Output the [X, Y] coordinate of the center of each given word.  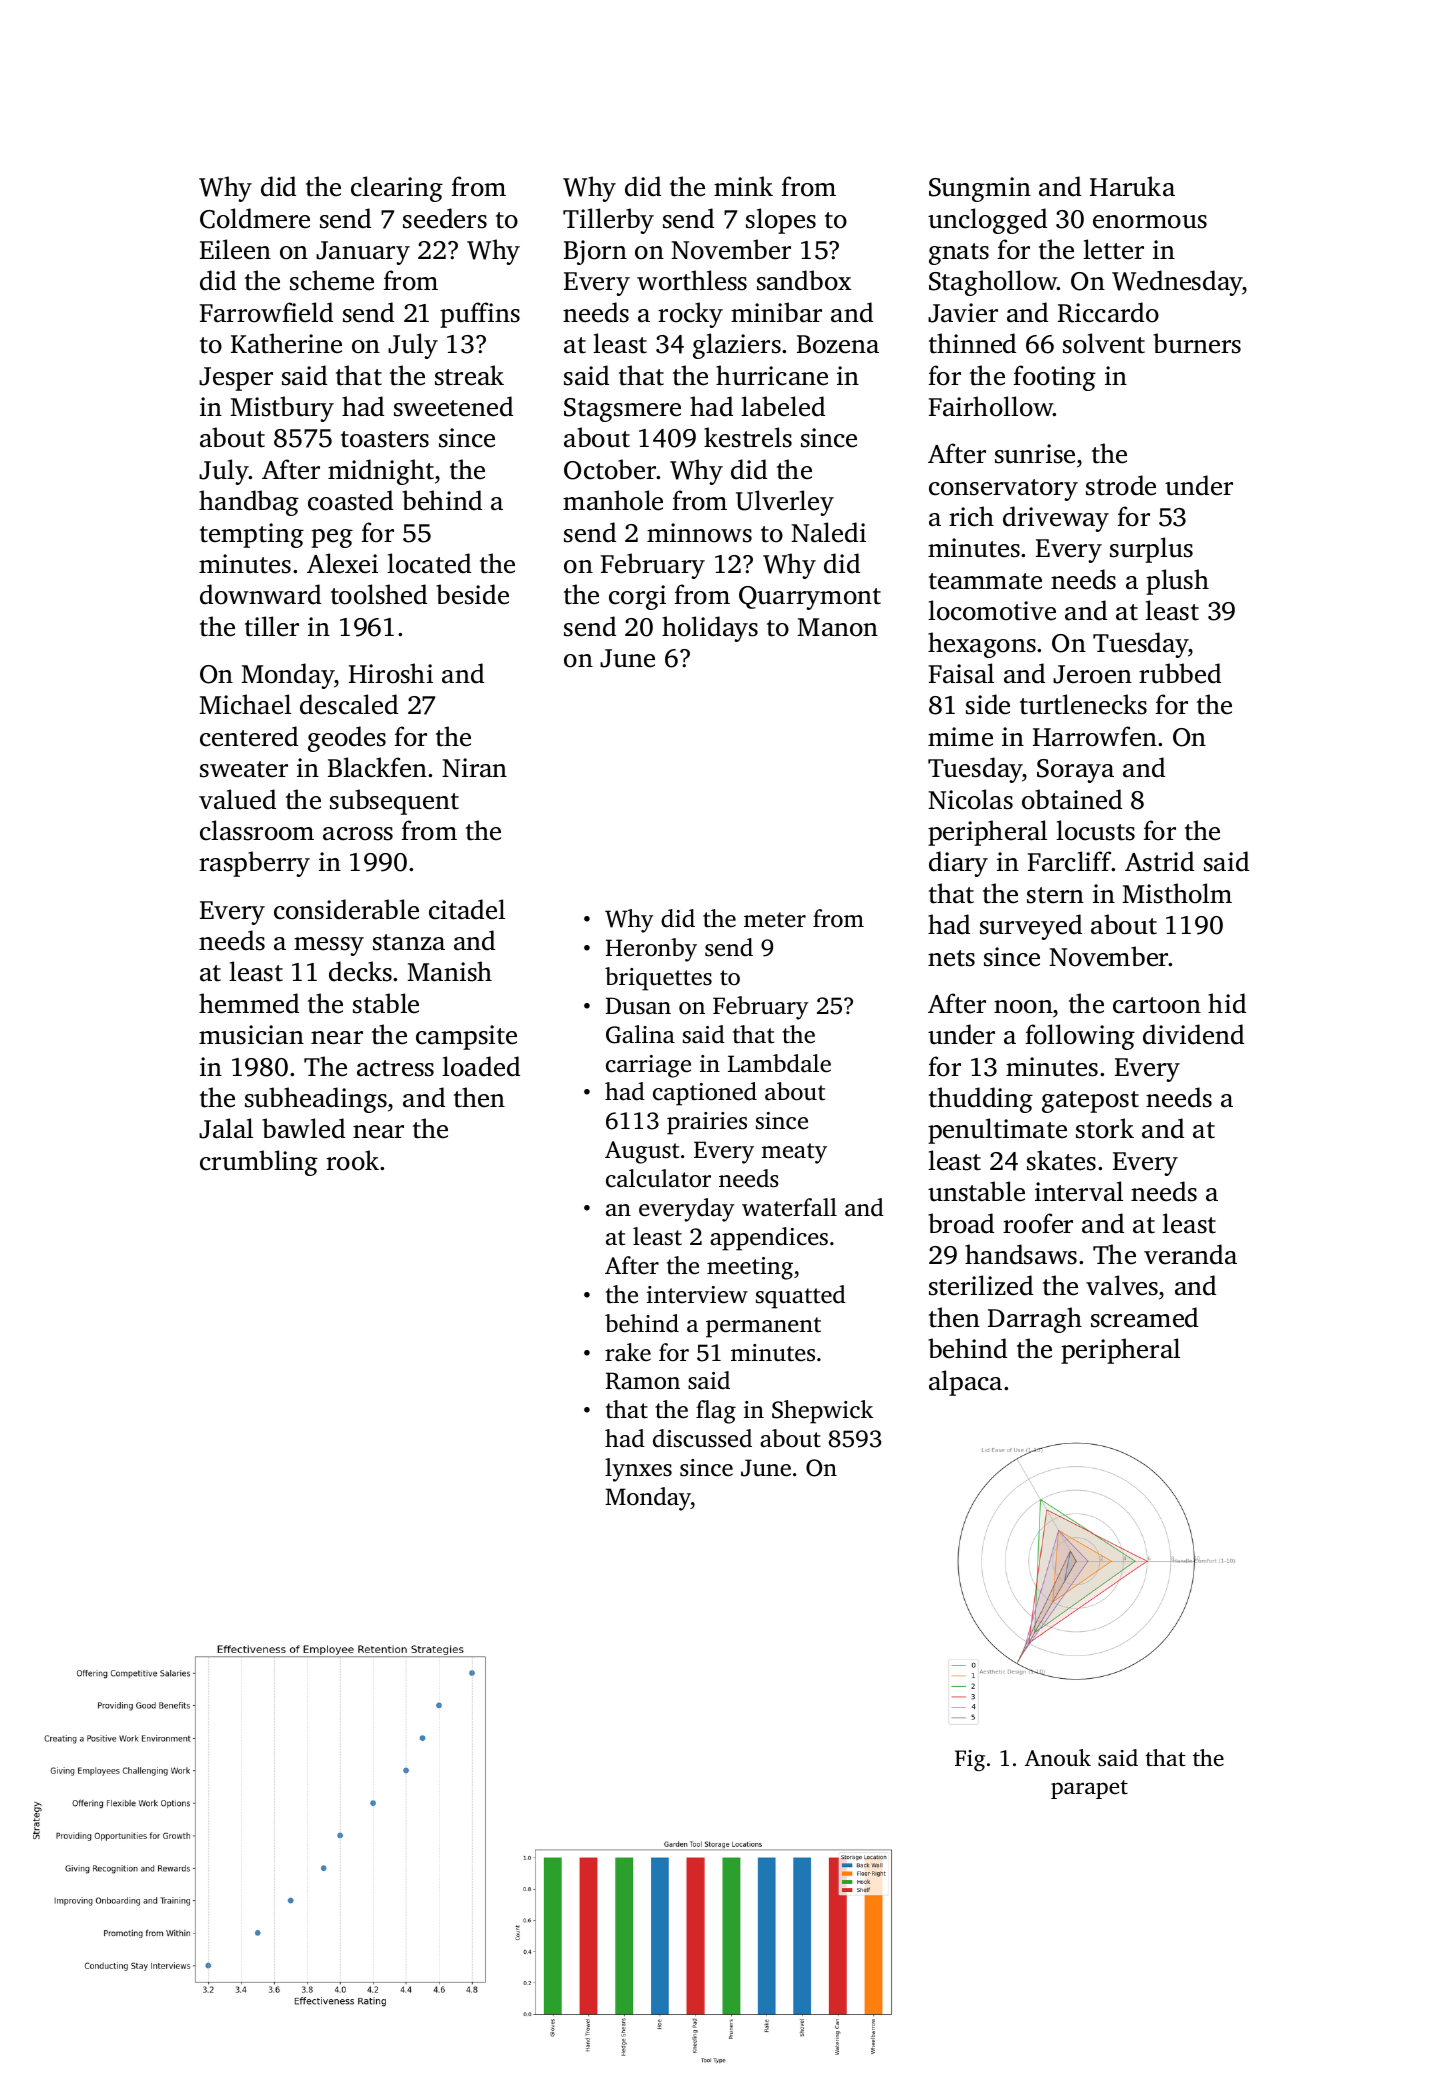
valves [1122, 1285]
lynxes [638, 1470]
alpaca [965, 1383]
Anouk [1058, 1758]
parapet [1089, 1789]
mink [743, 186]
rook [352, 1160]
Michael [245, 704]
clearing [397, 189]
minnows [699, 533]
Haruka [1132, 186]
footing [1055, 378]
